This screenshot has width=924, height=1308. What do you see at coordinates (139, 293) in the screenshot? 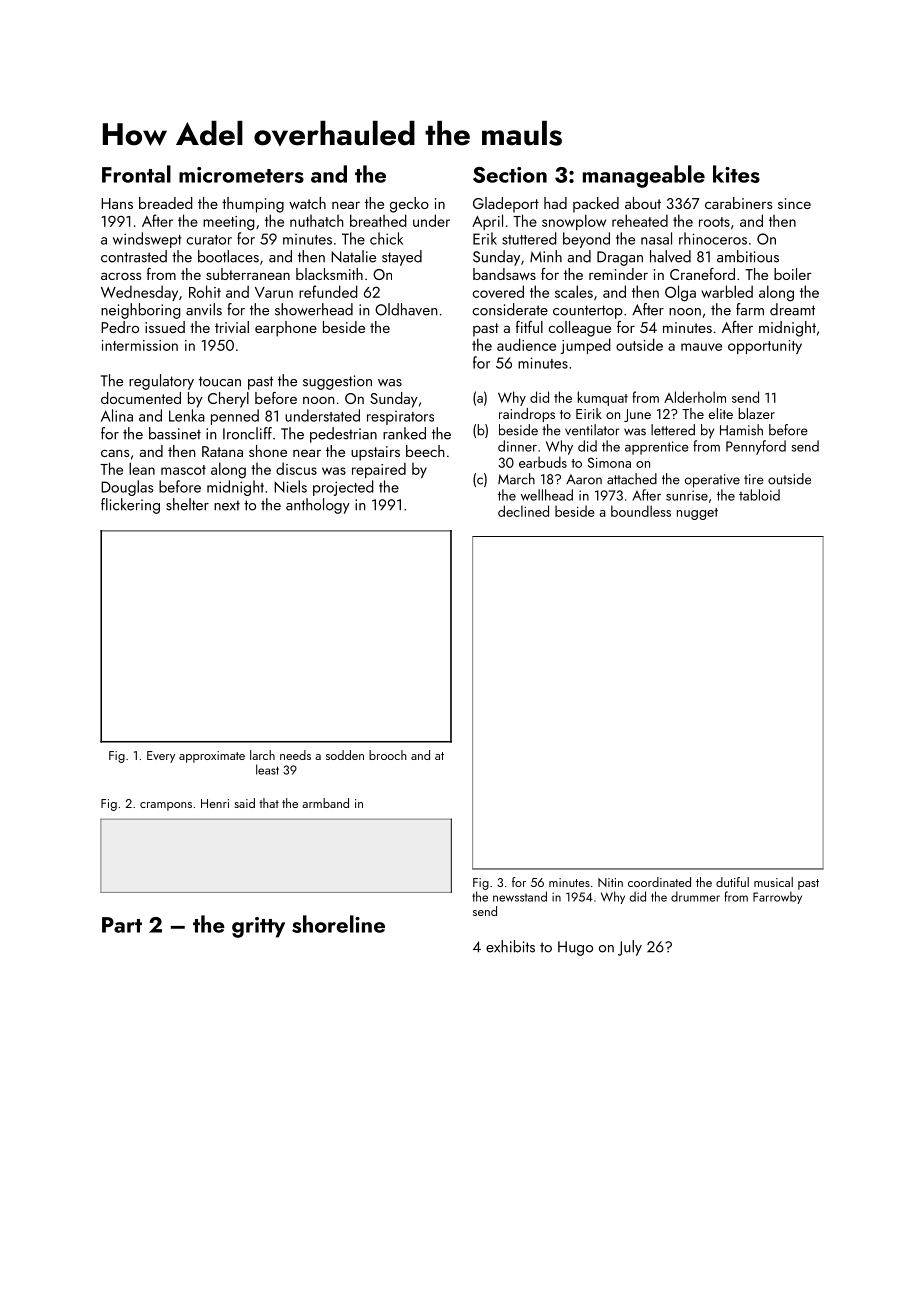
I see `Wednesday` at bounding box center [139, 293].
